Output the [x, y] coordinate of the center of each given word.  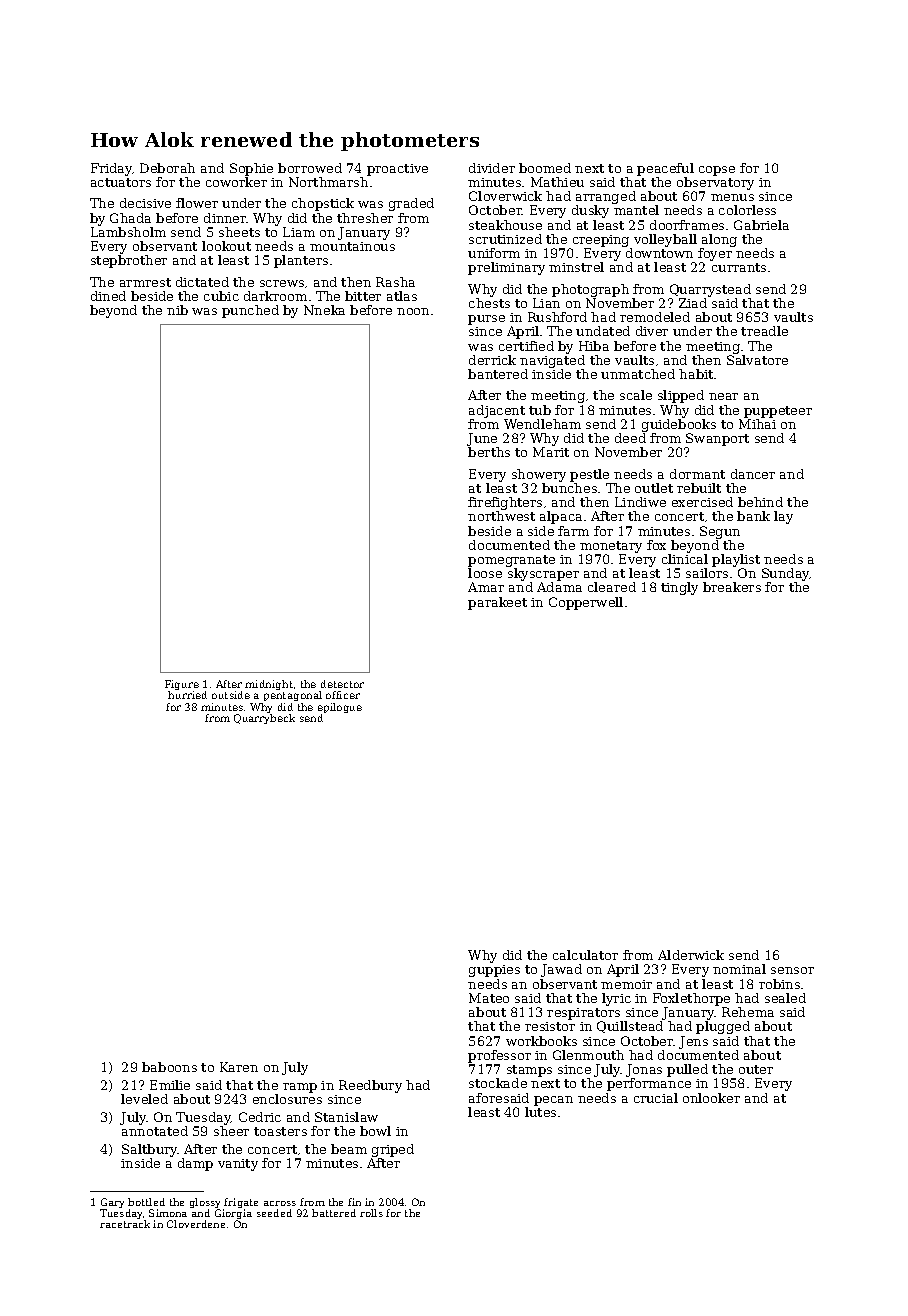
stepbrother [129, 261]
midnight [269, 685]
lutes [540, 1112]
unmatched [638, 374]
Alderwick [691, 955]
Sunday [786, 574]
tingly [679, 588]
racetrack [125, 1224]
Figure [182, 685]
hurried [187, 695]
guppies [494, 971]
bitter [363, 296]
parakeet [497, 603]
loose [485, 573]
